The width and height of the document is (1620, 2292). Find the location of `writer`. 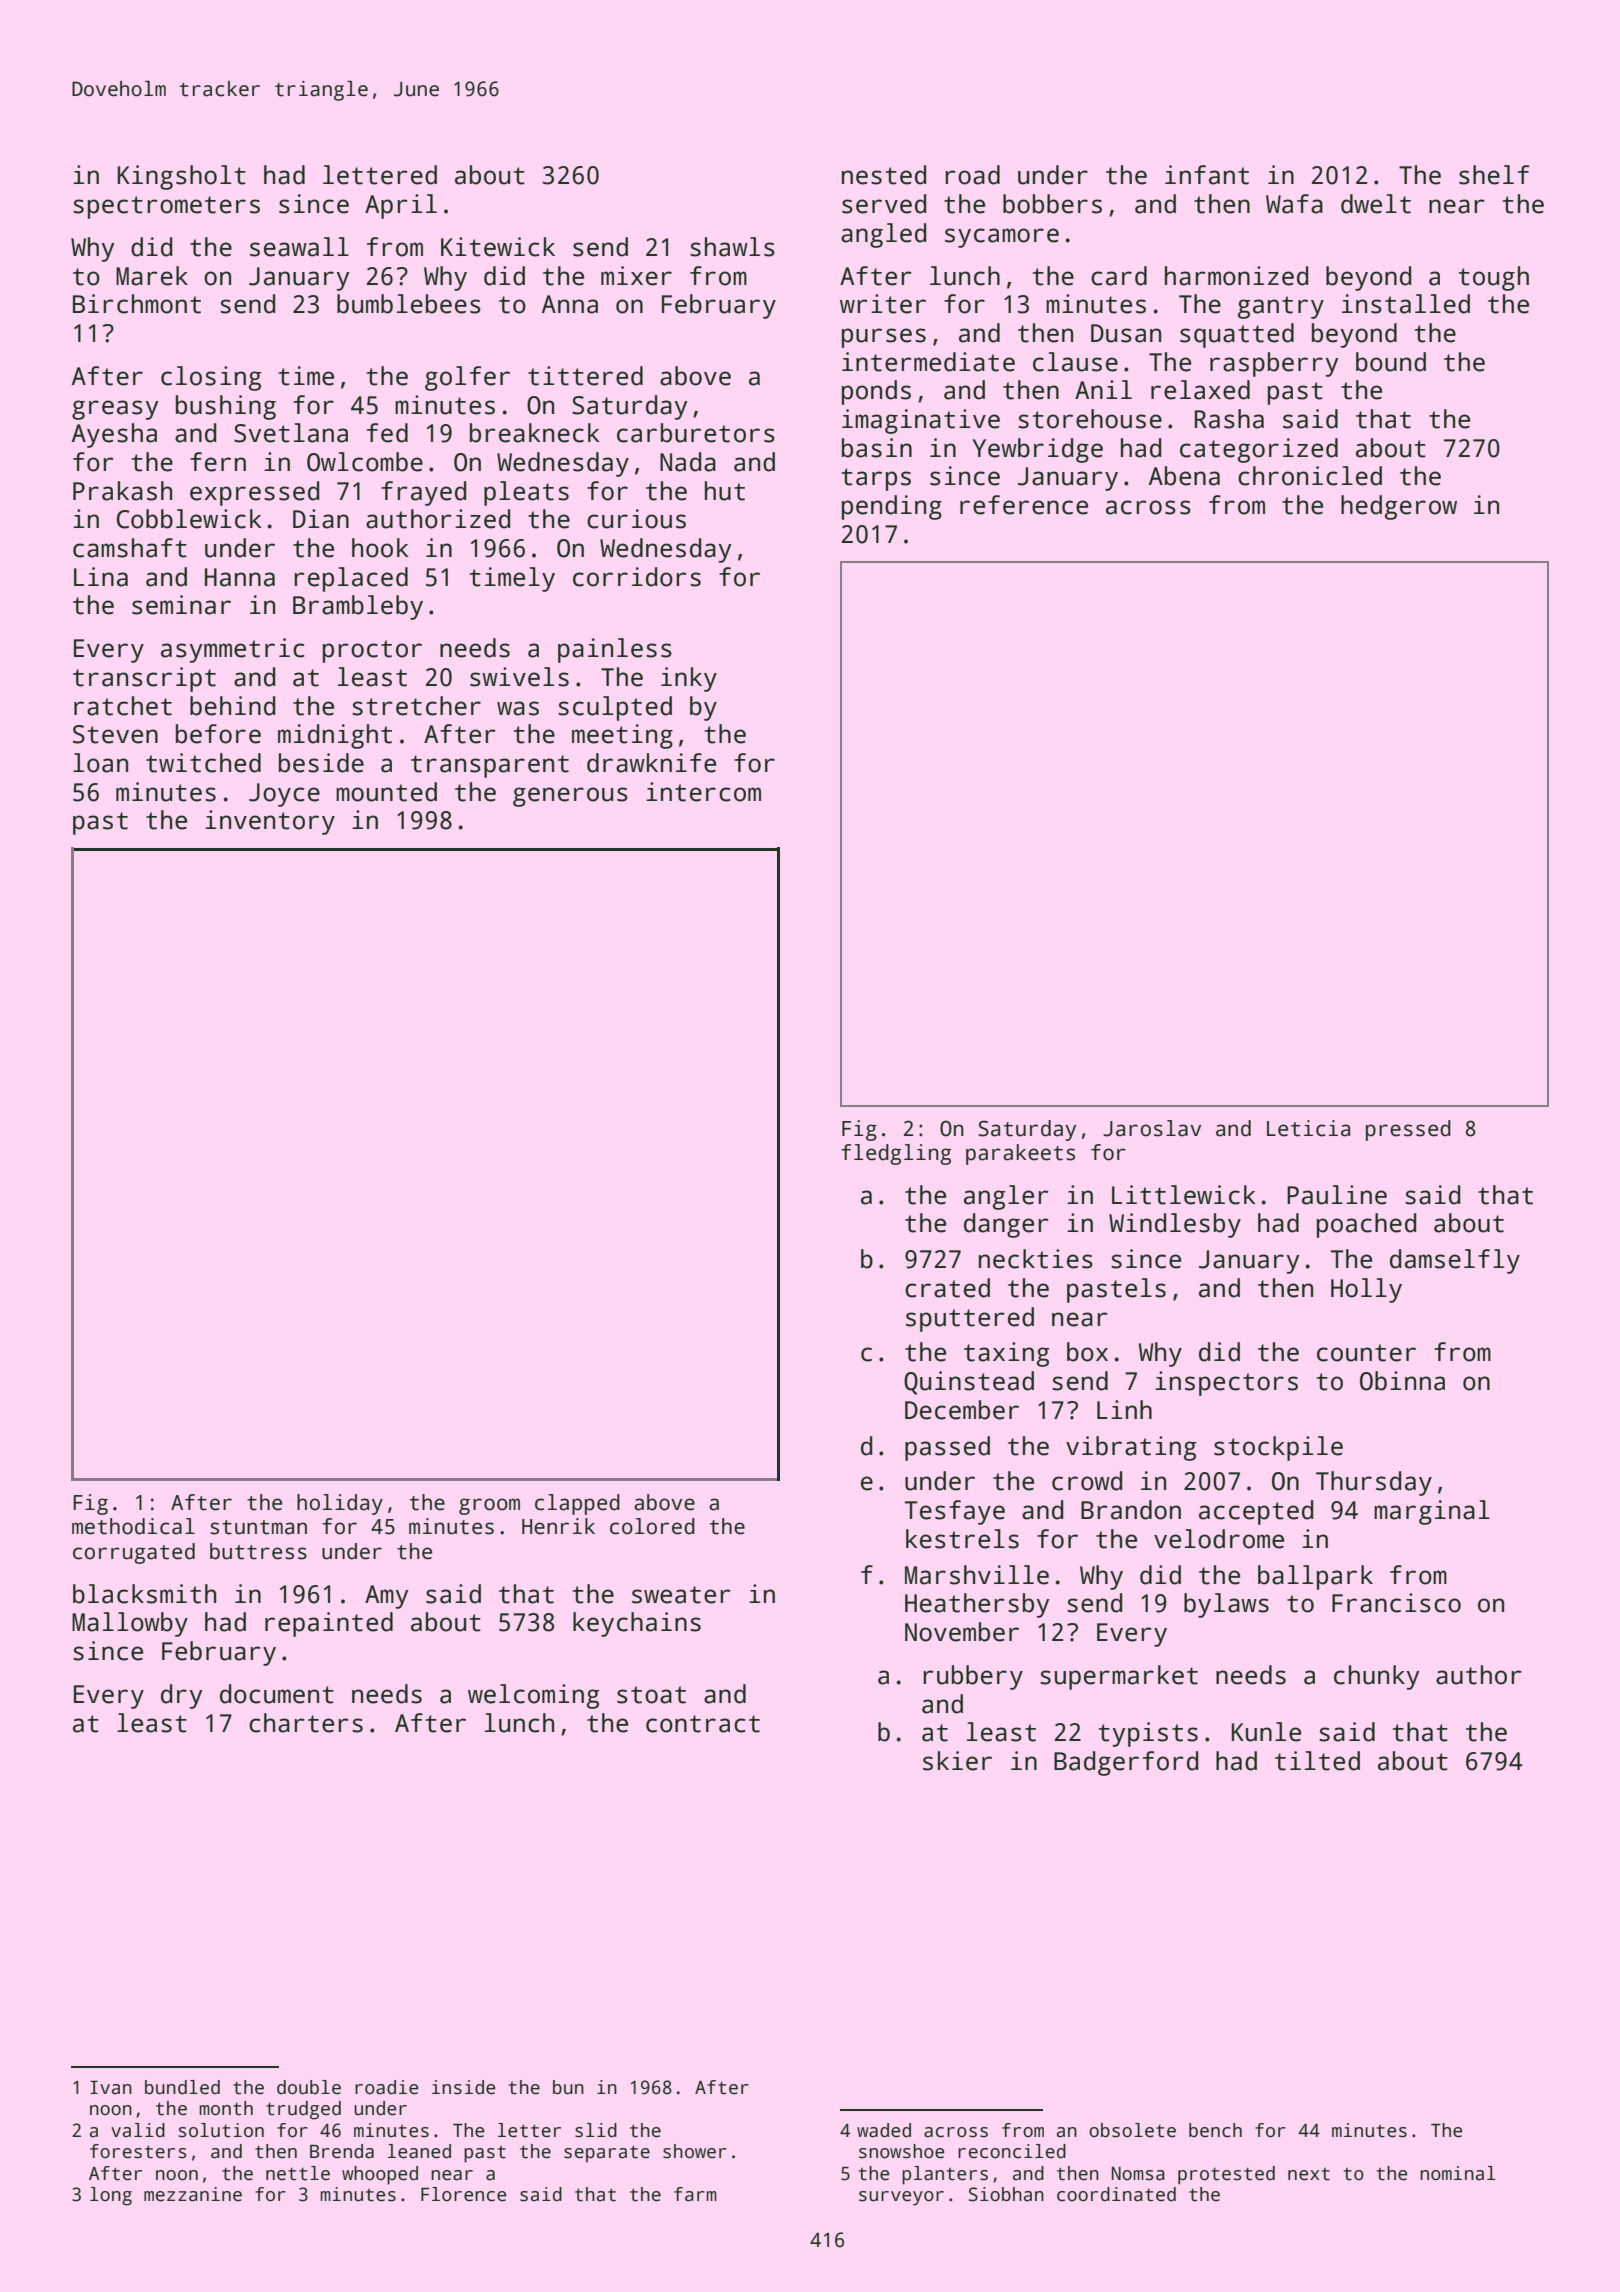

writer is located at coordinates (883, 304).
